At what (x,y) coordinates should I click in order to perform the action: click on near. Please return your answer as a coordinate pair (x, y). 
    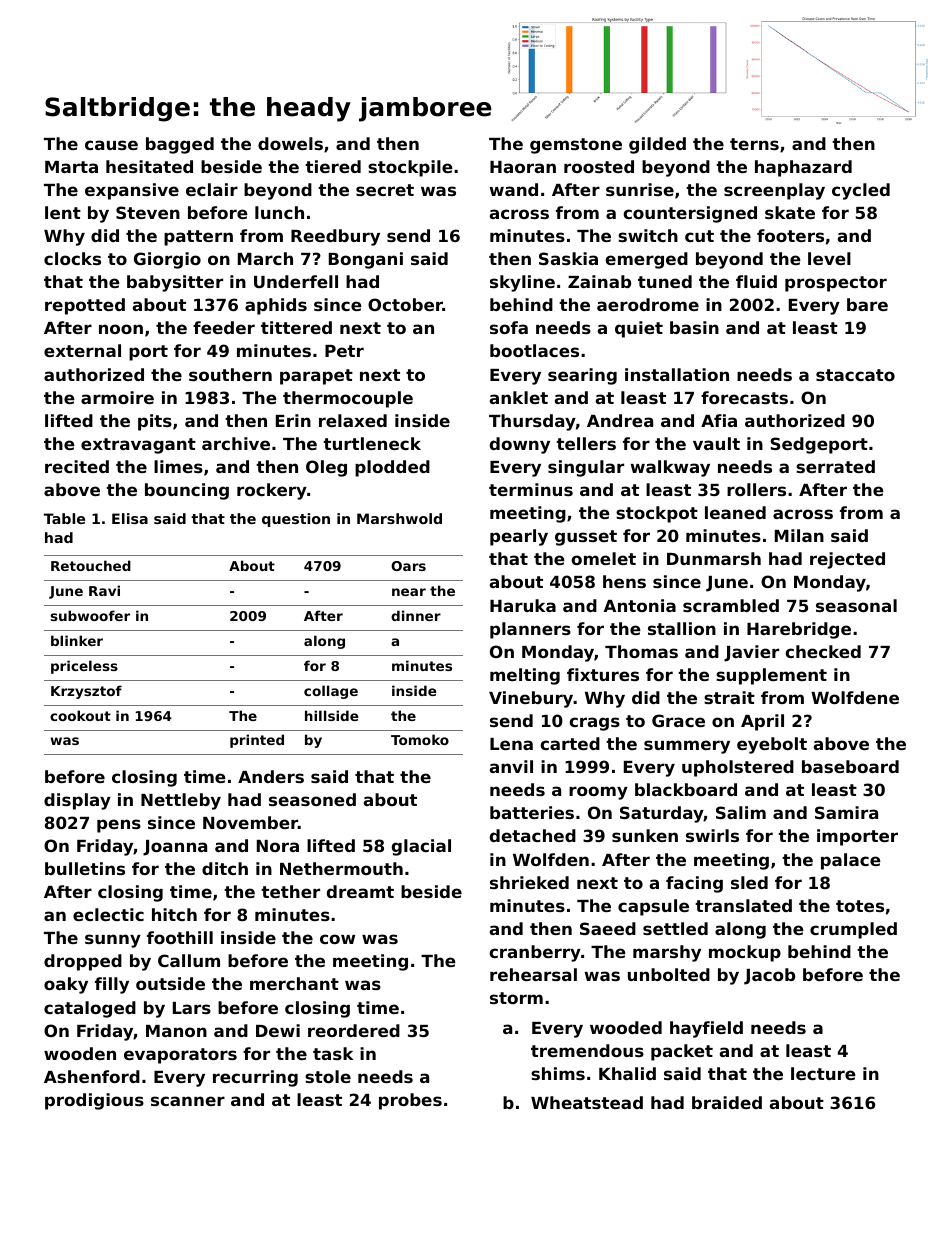
    Looking at the image, I should click on (409, 592).
